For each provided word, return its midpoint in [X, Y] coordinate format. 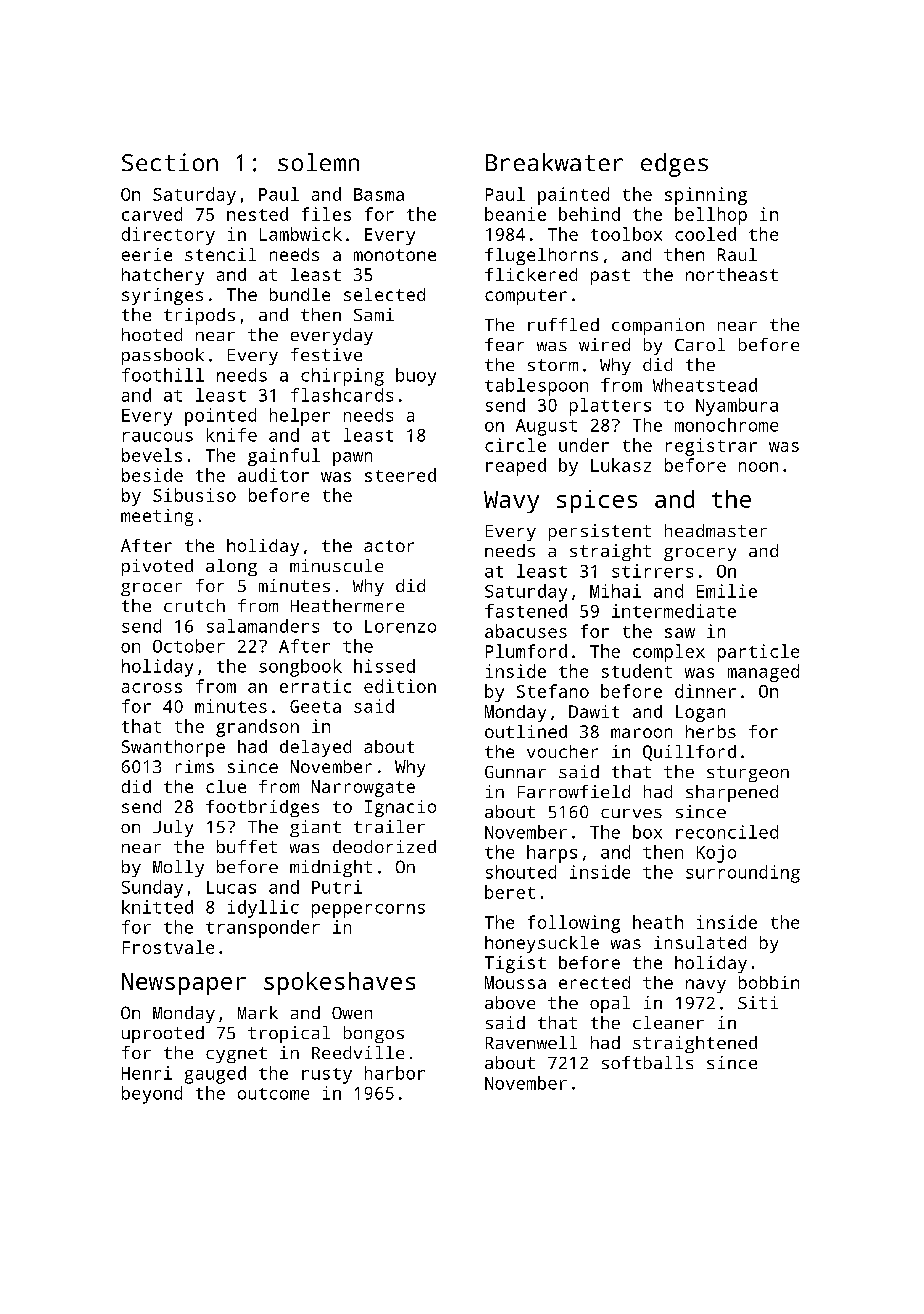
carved [152, 214]
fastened [526, 611]
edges [674, 165]
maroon [641, 733]
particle [758, 653]
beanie [515, 214]
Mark [258, 1012]
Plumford [526, 651]
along [231, 567]
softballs [647, 1062]
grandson [257, 728]
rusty [327, 1076]
